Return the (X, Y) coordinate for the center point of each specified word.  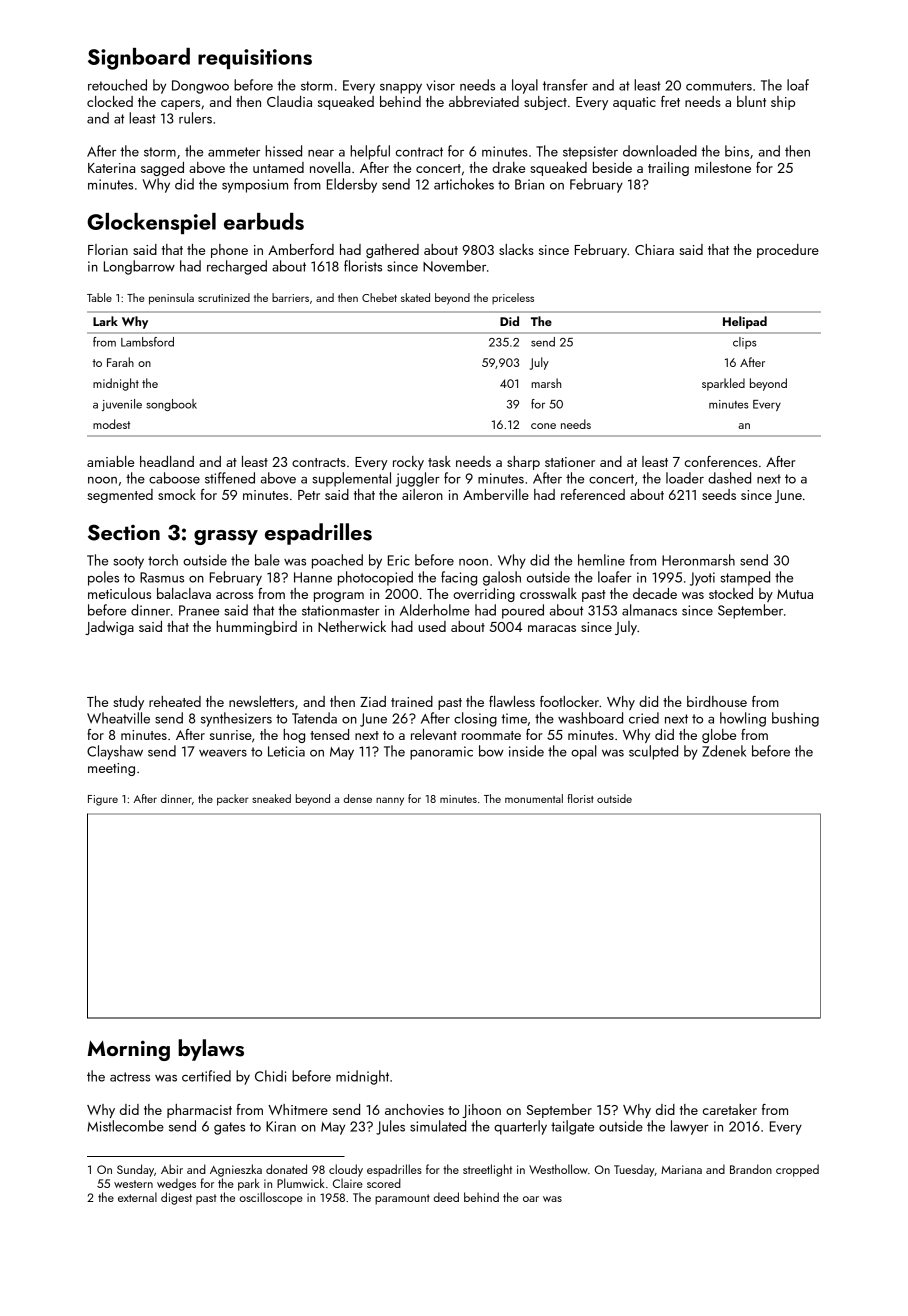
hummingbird (256, 628)
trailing (668, 169)
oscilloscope (271, 1198)
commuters (719, 86)
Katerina (111, 168)
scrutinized (224, 297)
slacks (516, 249)
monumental (534, 798)
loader (685, 478)
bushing (795, 719)
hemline (601, 560)
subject (545, 103)
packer (232, 800)
